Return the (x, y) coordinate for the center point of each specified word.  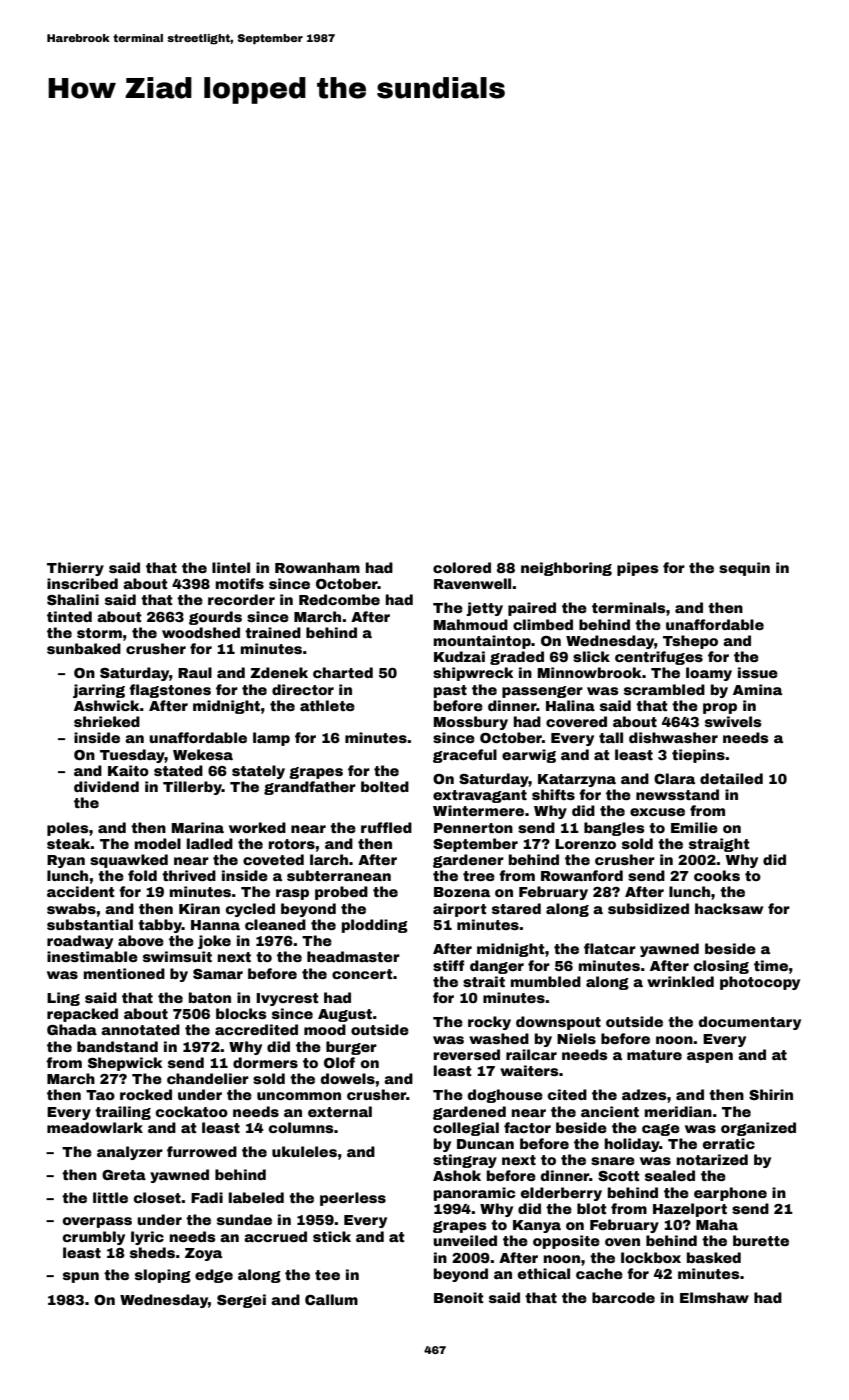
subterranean (339, 875)
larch (329, 859)
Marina (198, 827)
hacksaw (729, 908)
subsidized (648, 908)
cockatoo (192, 1111)
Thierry (75, 569)
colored (462, 567)
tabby (160, 926)
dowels (348, 1078)
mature (654, 1055)
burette (761, 1240)
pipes (638, 569)
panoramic (474, 1194)
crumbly (94, 1238)
